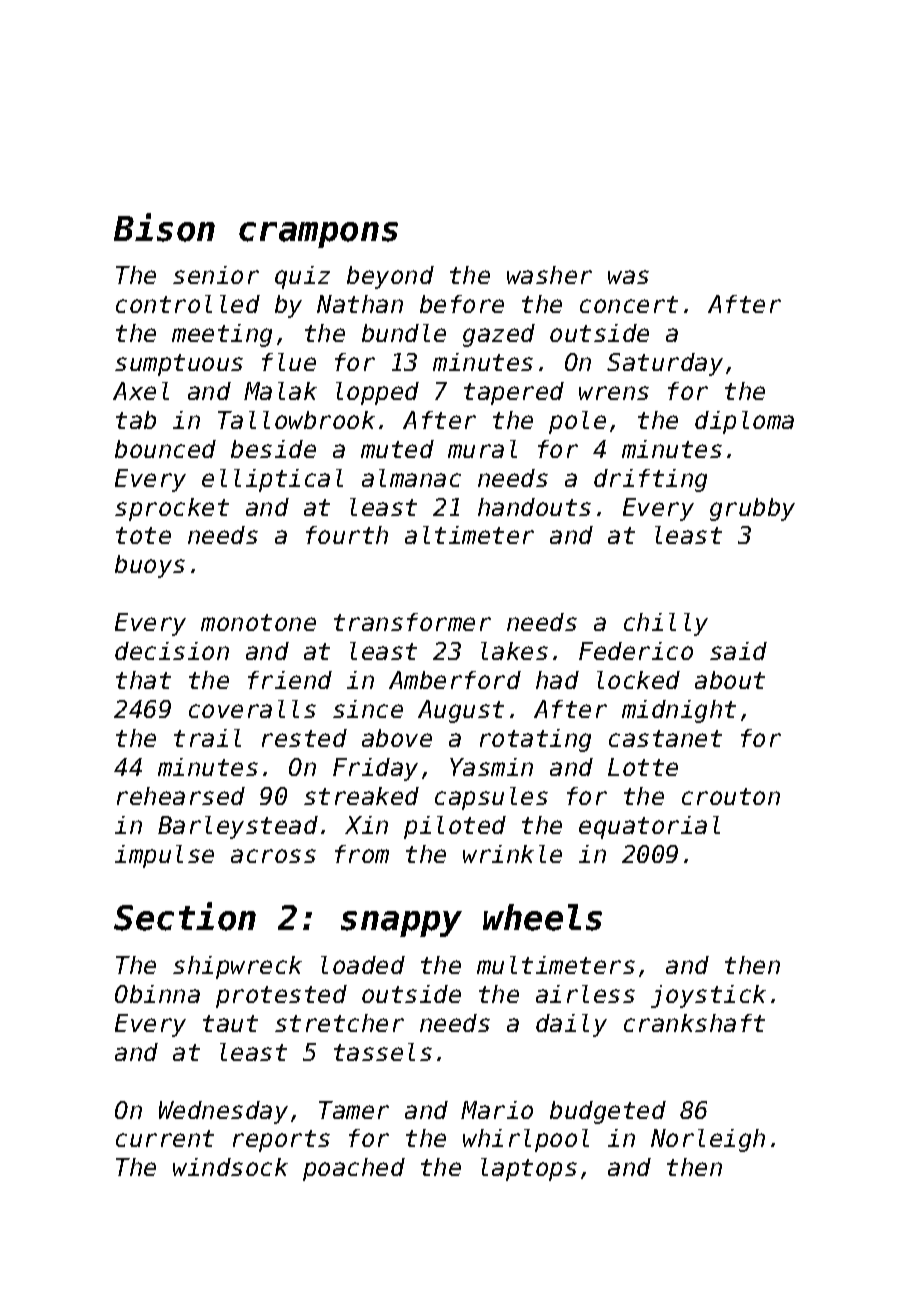 The height and width of the page is (1314, 924). Describe the element at coordinates (614, 393) in the page. I see `wrens` at that location.
